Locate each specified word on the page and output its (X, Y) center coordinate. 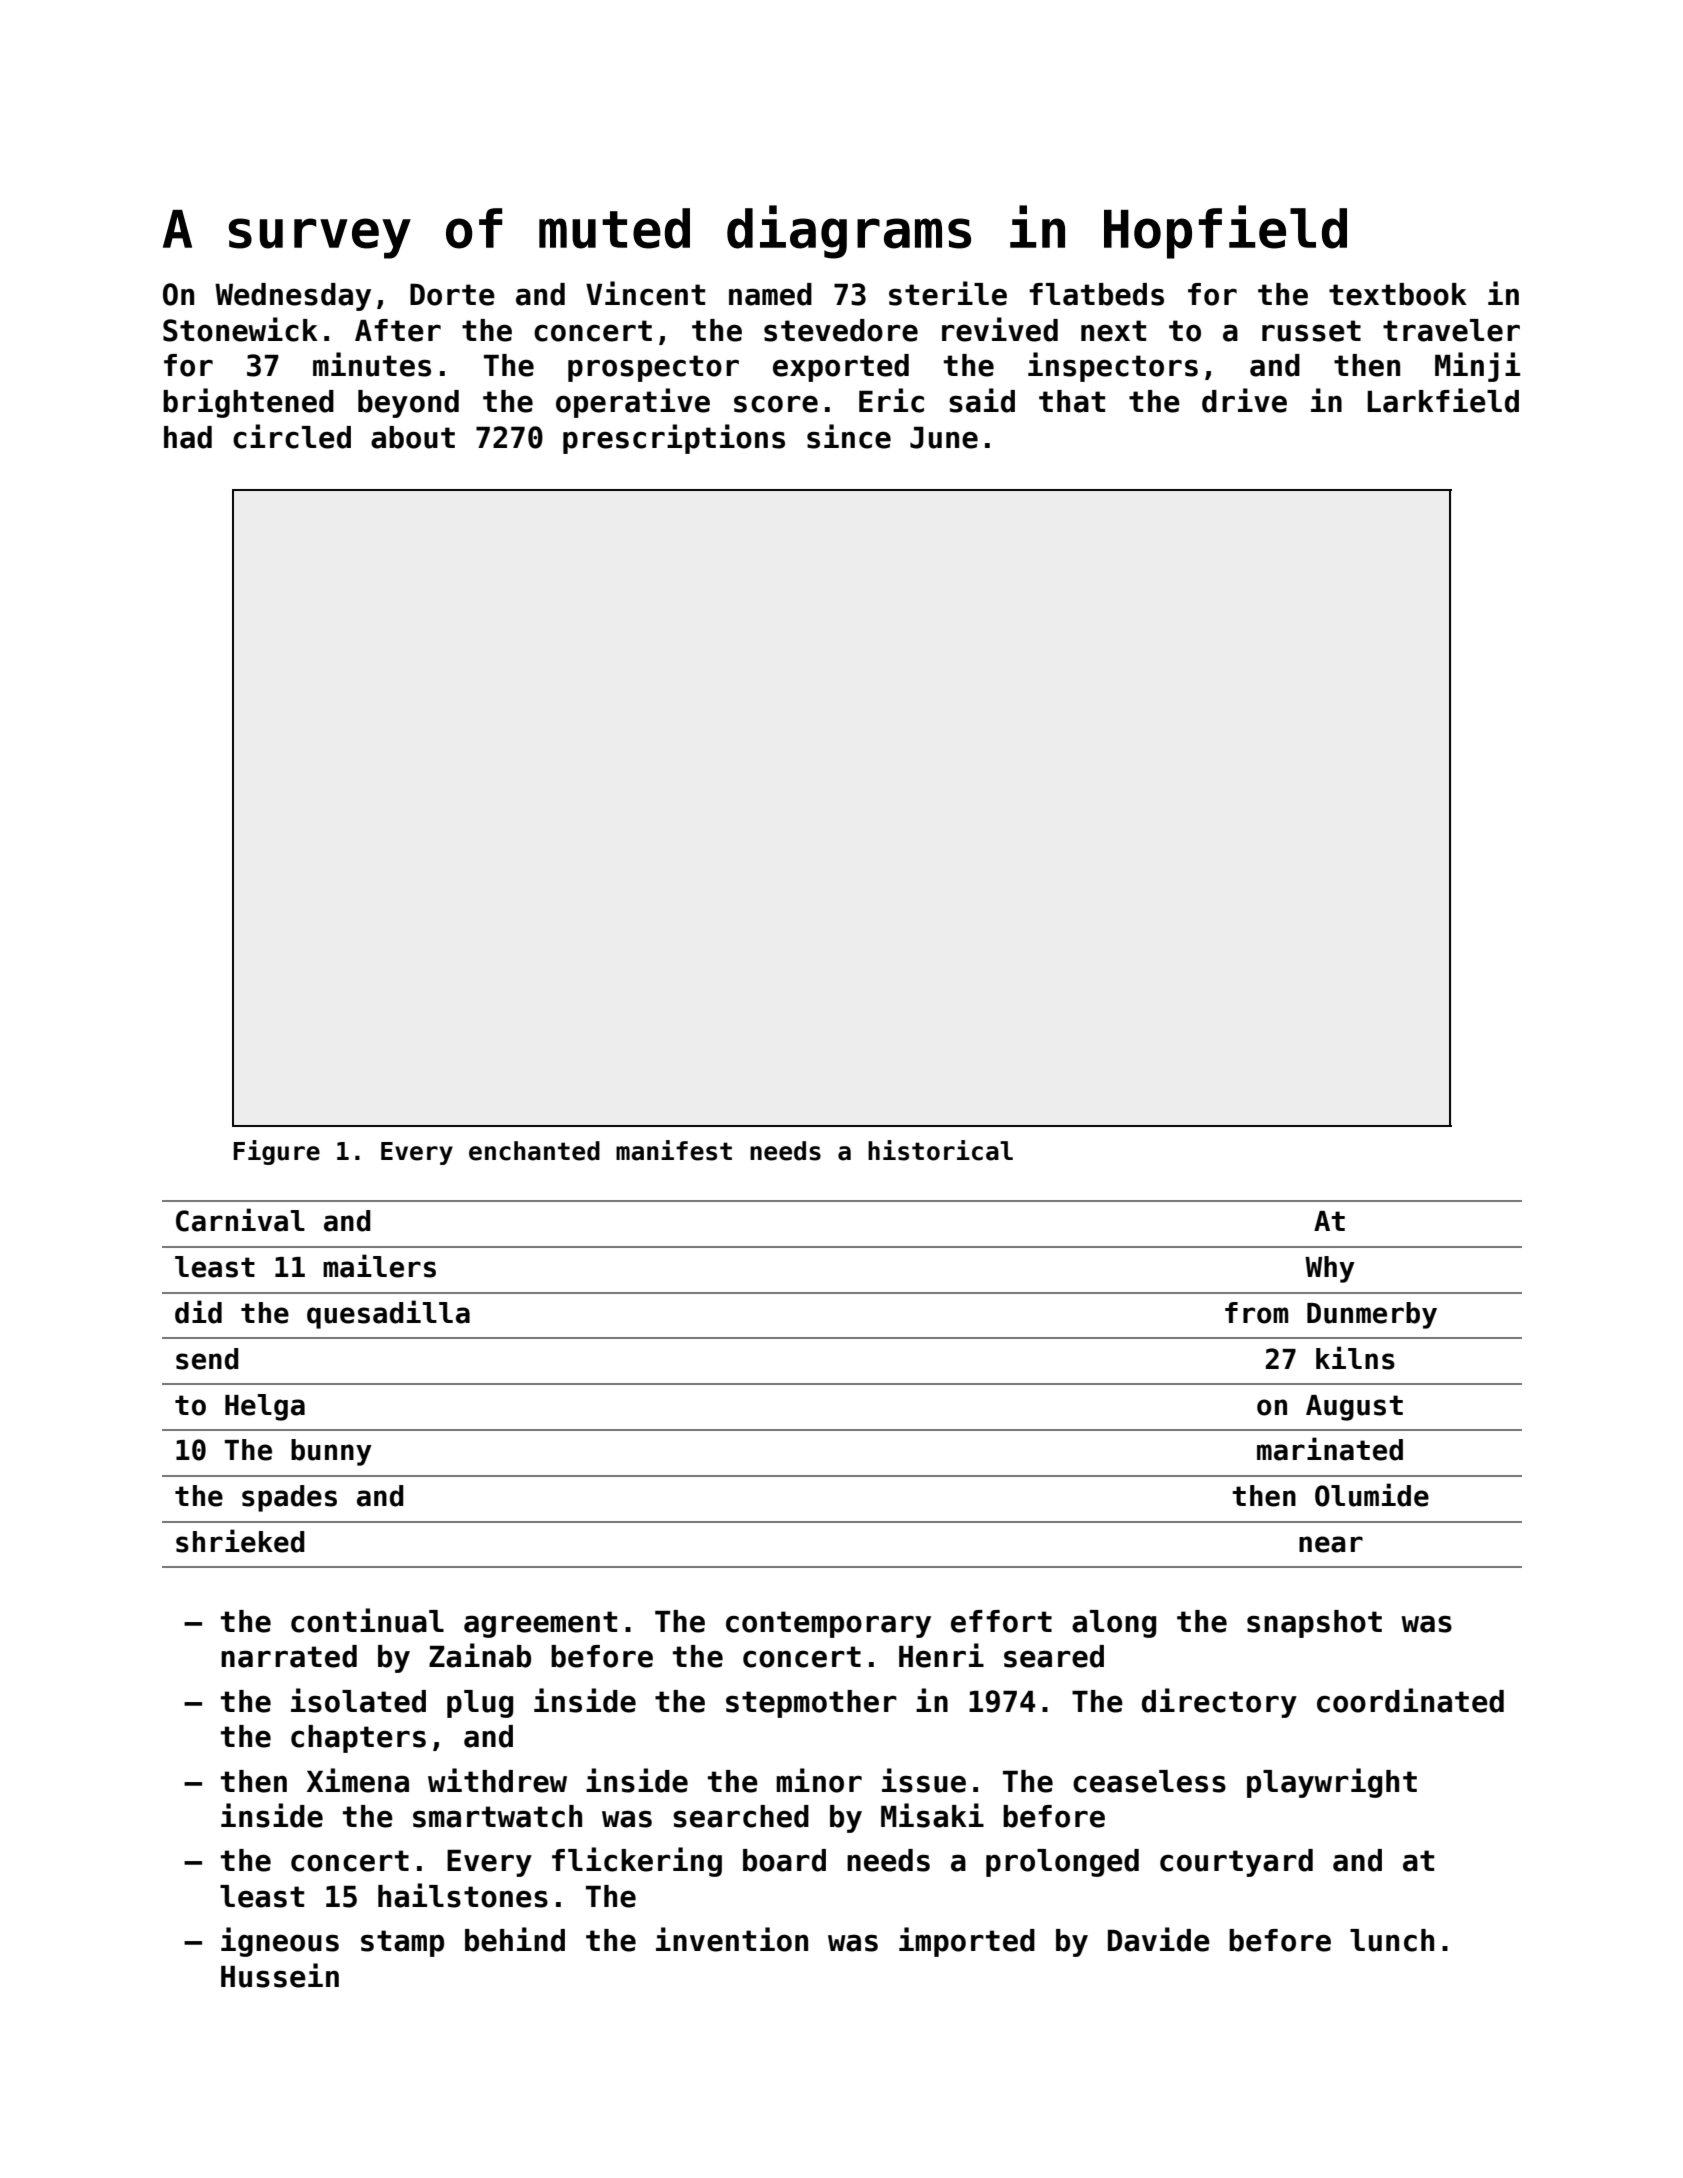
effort (1001, 1621)
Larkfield (1443, 400)
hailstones (463, 1895)
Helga (265, 1407)
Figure (277, 1152)
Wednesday (293, 297)
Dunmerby (1372, 1315)
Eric (891, 400)
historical (940, 1150)
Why (1330, 1269)
